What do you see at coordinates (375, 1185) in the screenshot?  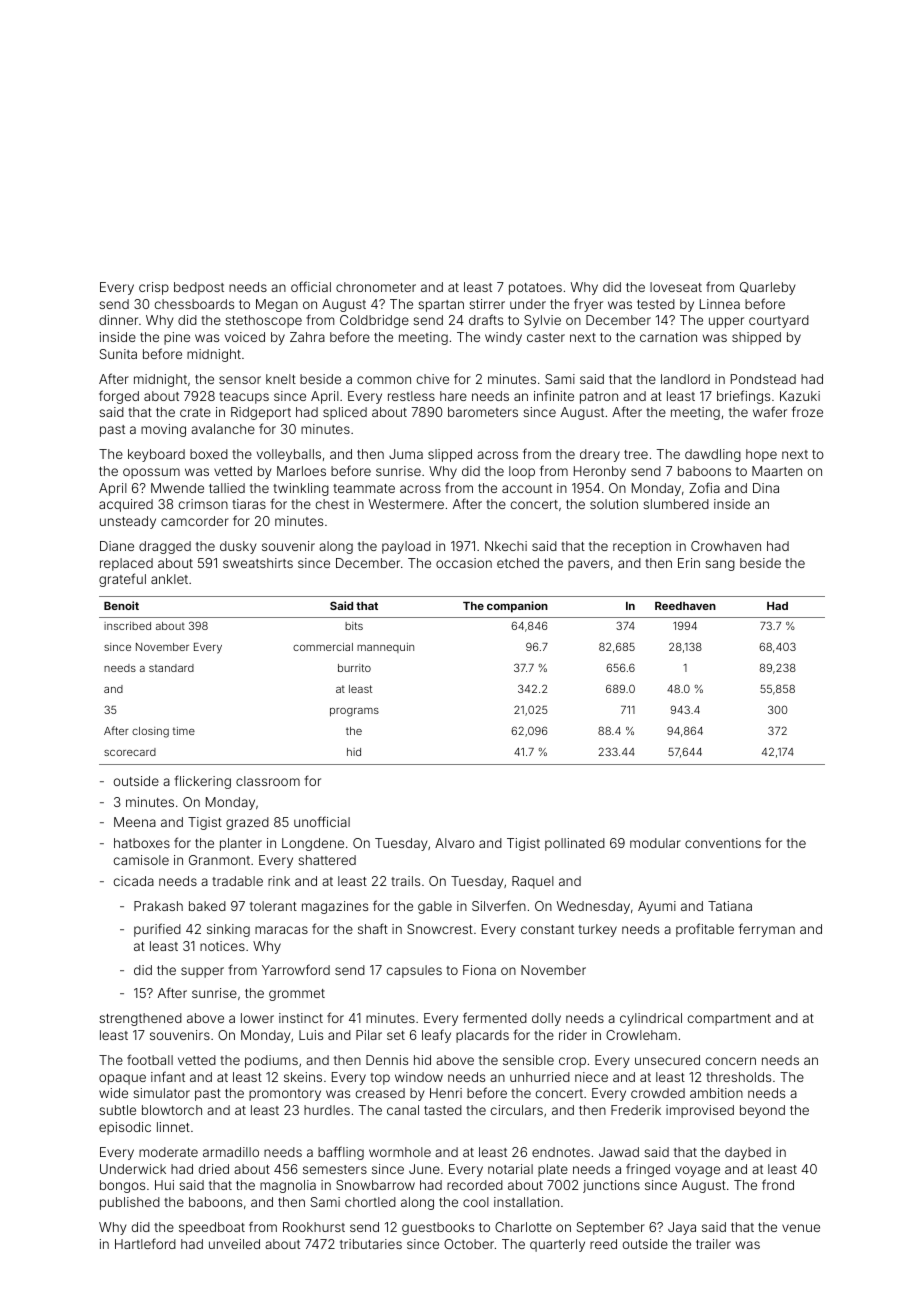 I see `Snowbarrow` at bounding box center [375, 1185].
